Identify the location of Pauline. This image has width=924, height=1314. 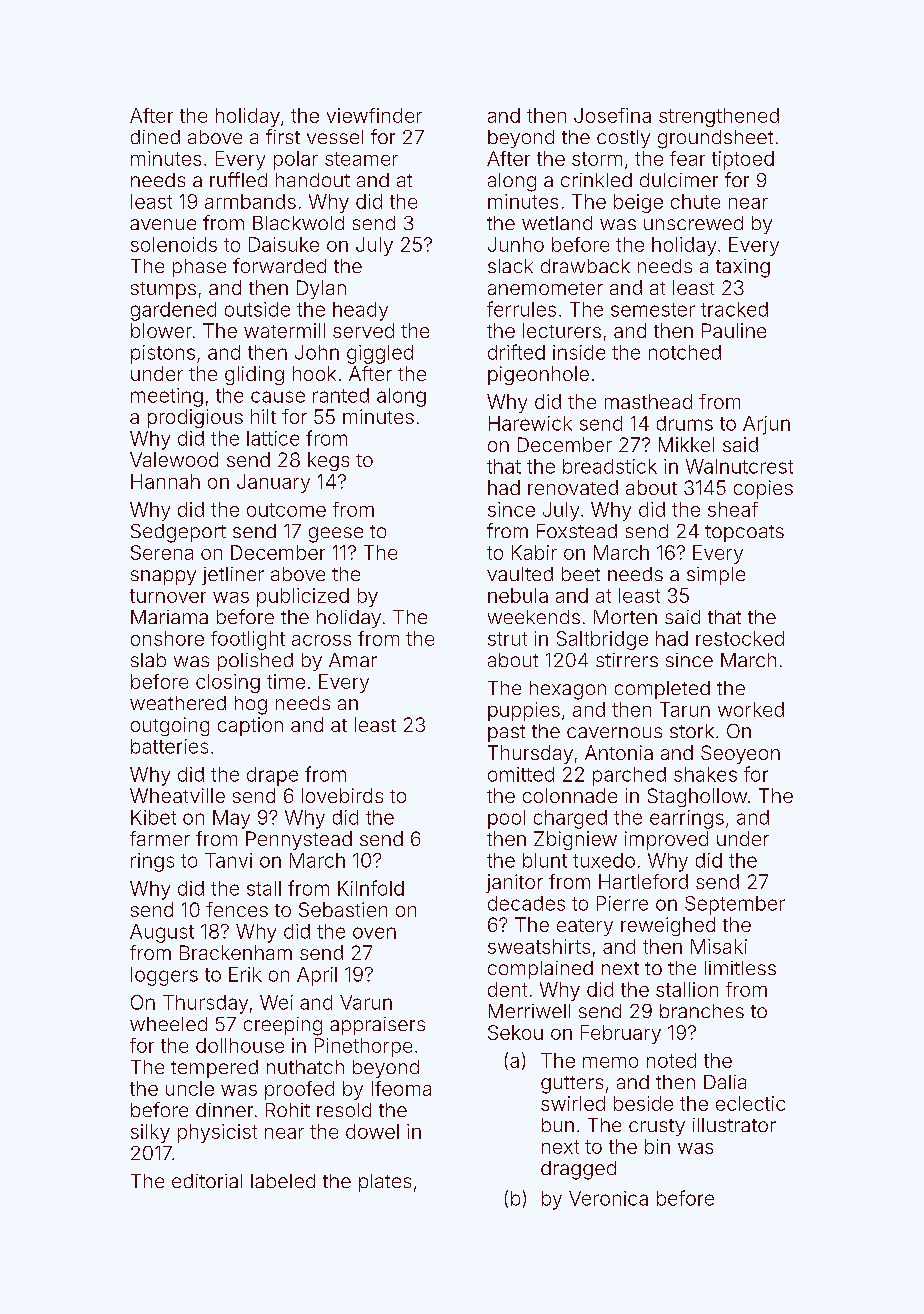
(734, 330).
